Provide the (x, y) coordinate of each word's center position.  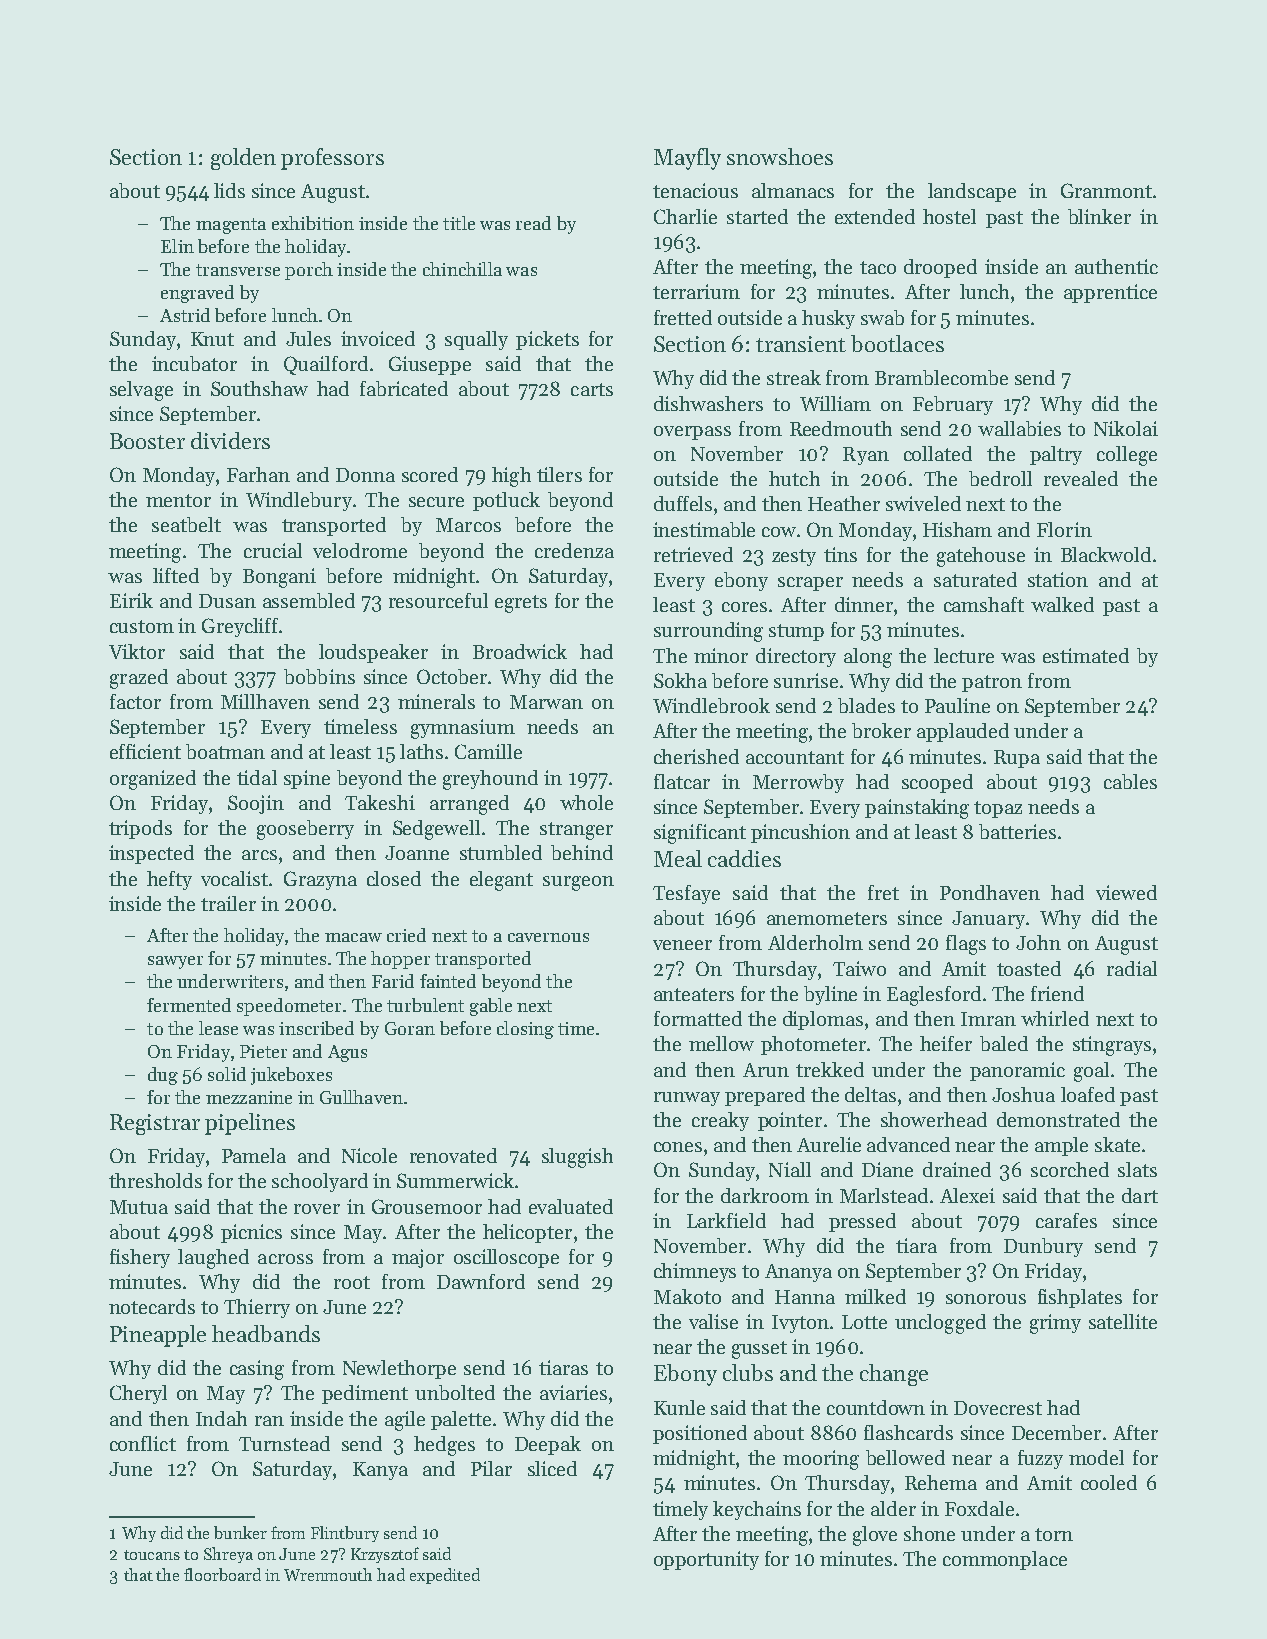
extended (875, 216)
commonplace (1005, 1560)
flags (966, 945)
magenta (231, 226)
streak (794, 377)
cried (406, 935)
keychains (757, 1510)
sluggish (577, 1158)
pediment (365, 1394)
